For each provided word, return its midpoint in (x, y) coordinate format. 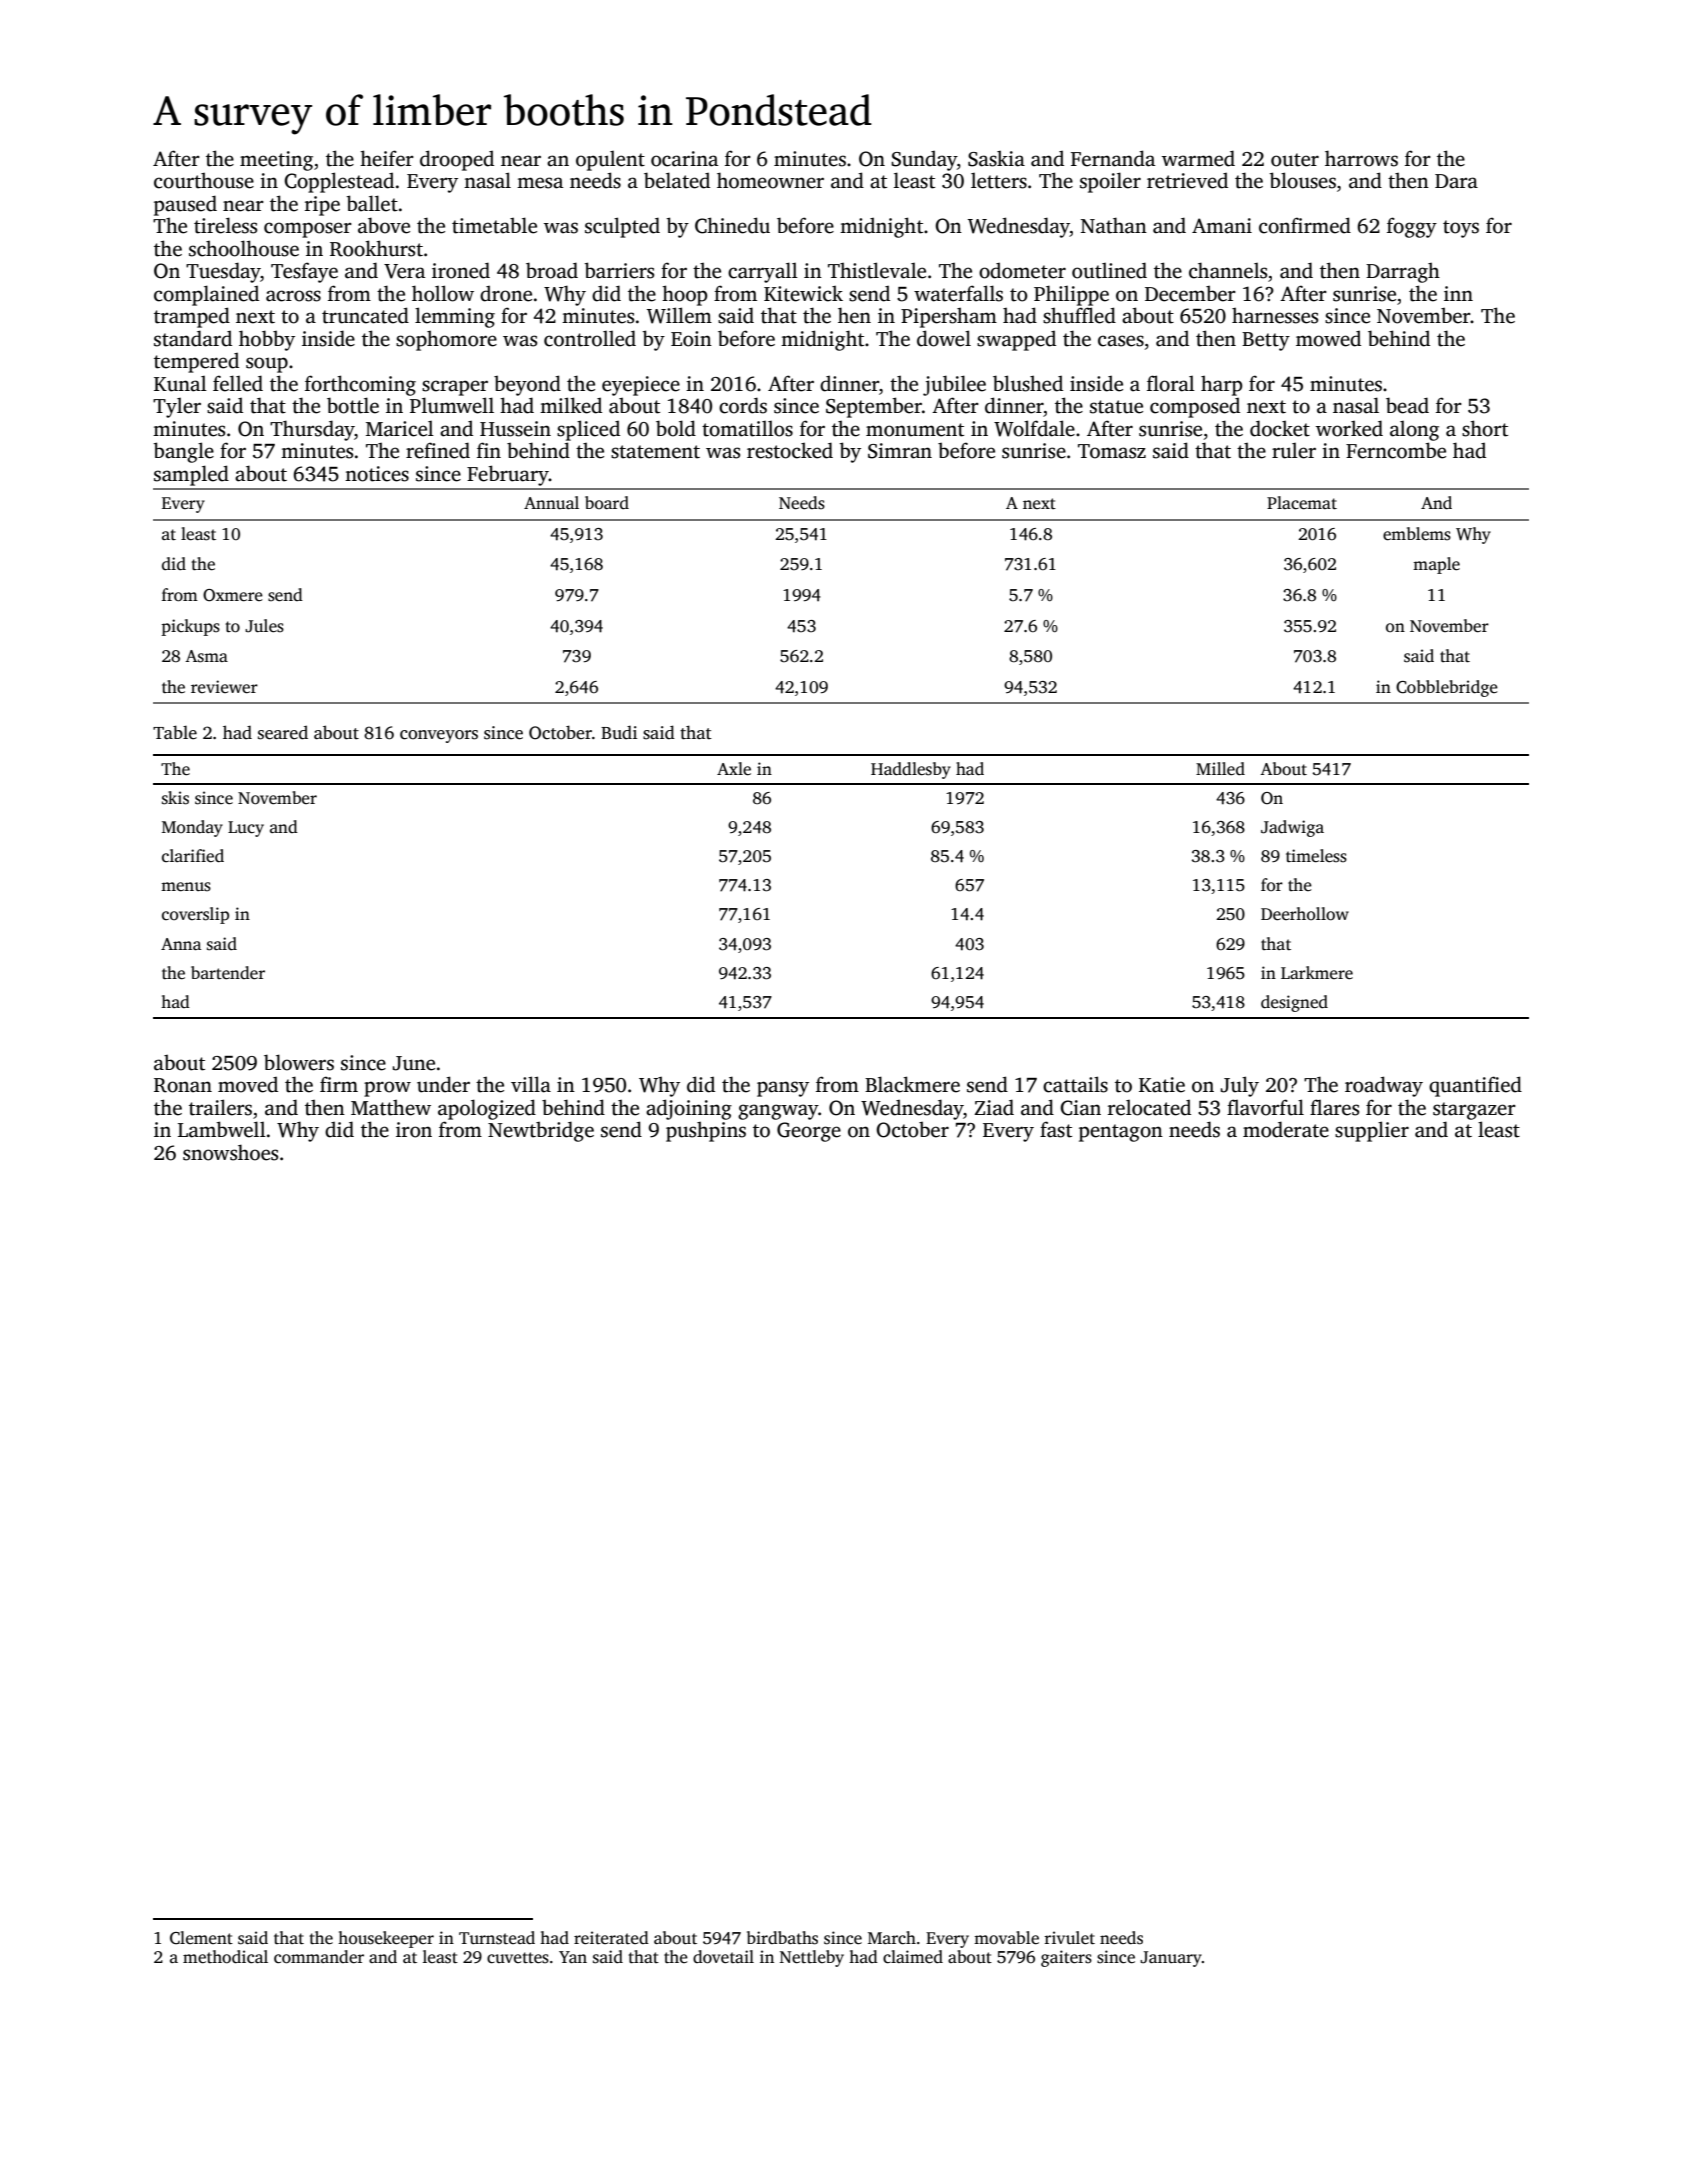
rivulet (1069, 1938)
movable (1006, 1938)
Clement (201, 1938)
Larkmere (1317, 973)
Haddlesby (911, 770)
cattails (1075, 1084)
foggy (1412, 227)
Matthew (391, 1107)
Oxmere (233, 595)
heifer (387, 158)
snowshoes (230, 1152)
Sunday (924, 160)
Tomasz (1112, 451)
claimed (913, 1957)
